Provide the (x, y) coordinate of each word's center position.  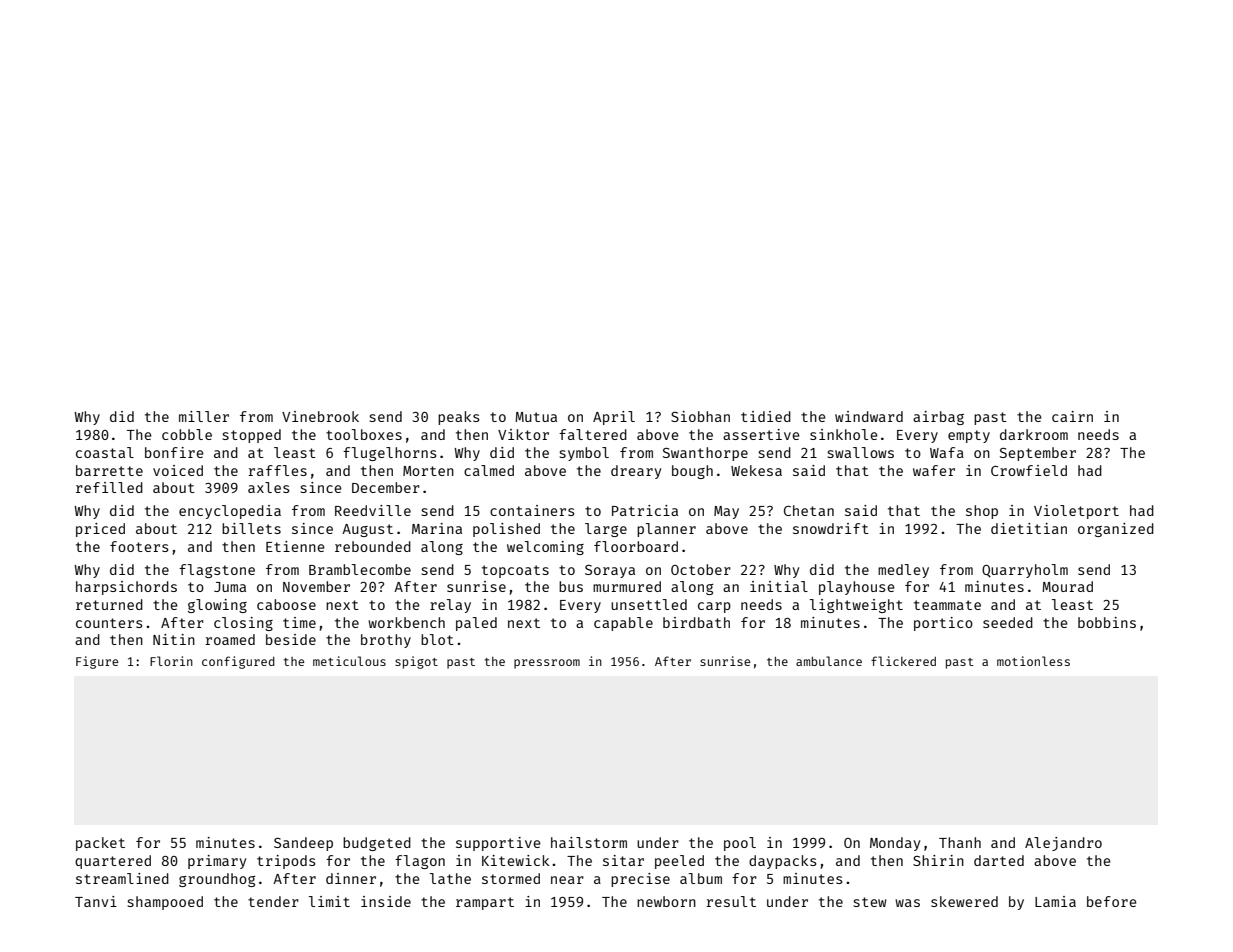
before (1112, 901)
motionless (1033, 661)
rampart (485, 903)
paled (476, 624)
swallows (861, 452)
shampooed (165, 903)
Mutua (536, 417)
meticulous (349, 661)
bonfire (174, 452)
